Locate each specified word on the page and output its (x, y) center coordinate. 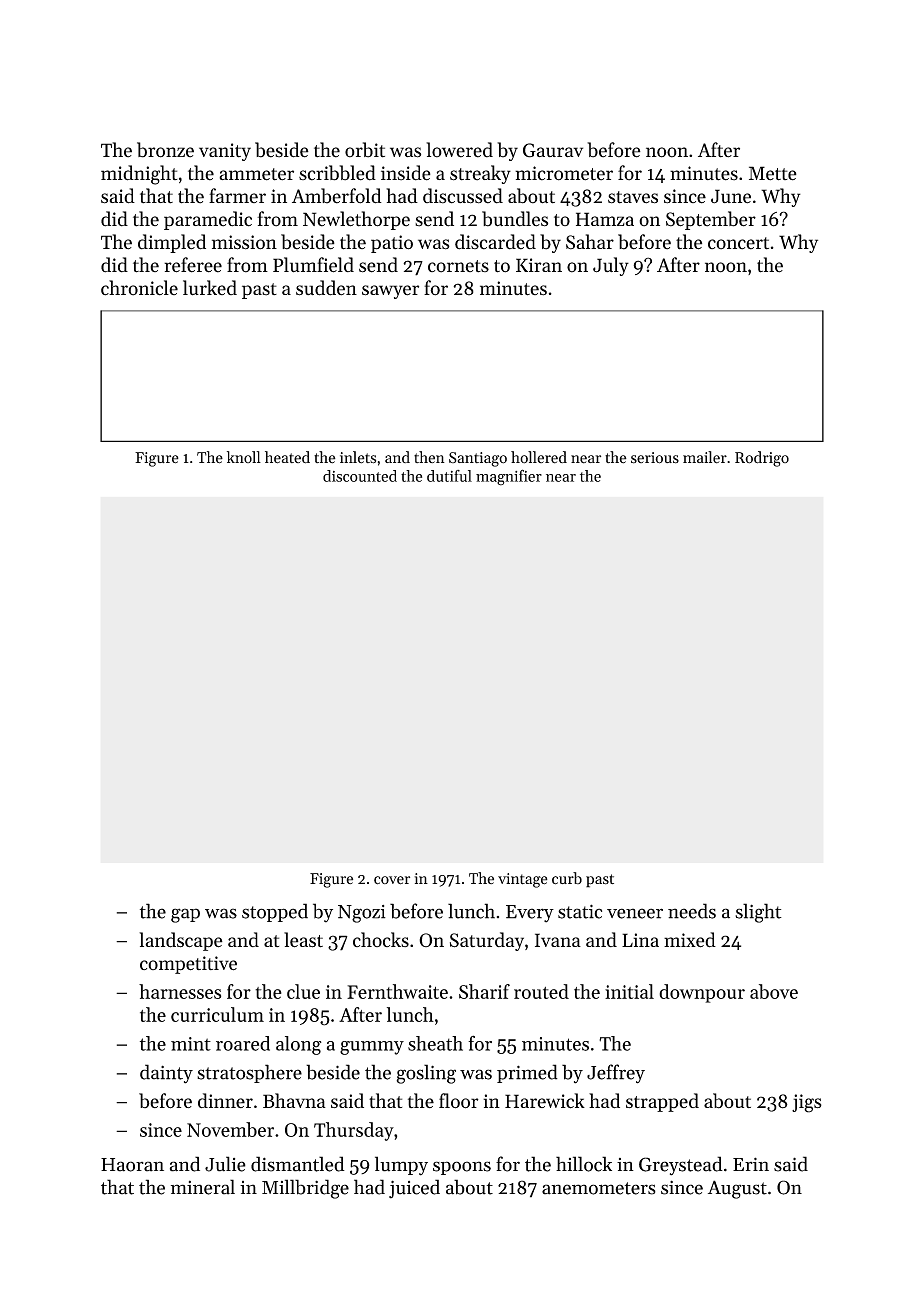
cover (392, 880)
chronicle (139, 288)
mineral (203, 1187)
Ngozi (362, 914)
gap (185, 915)
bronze (165, 150)
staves (633, 197)
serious (655, 458)
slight (758, 913)
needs (692, 911)
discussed (463, 196)
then (429, 457)
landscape (181, 941)
